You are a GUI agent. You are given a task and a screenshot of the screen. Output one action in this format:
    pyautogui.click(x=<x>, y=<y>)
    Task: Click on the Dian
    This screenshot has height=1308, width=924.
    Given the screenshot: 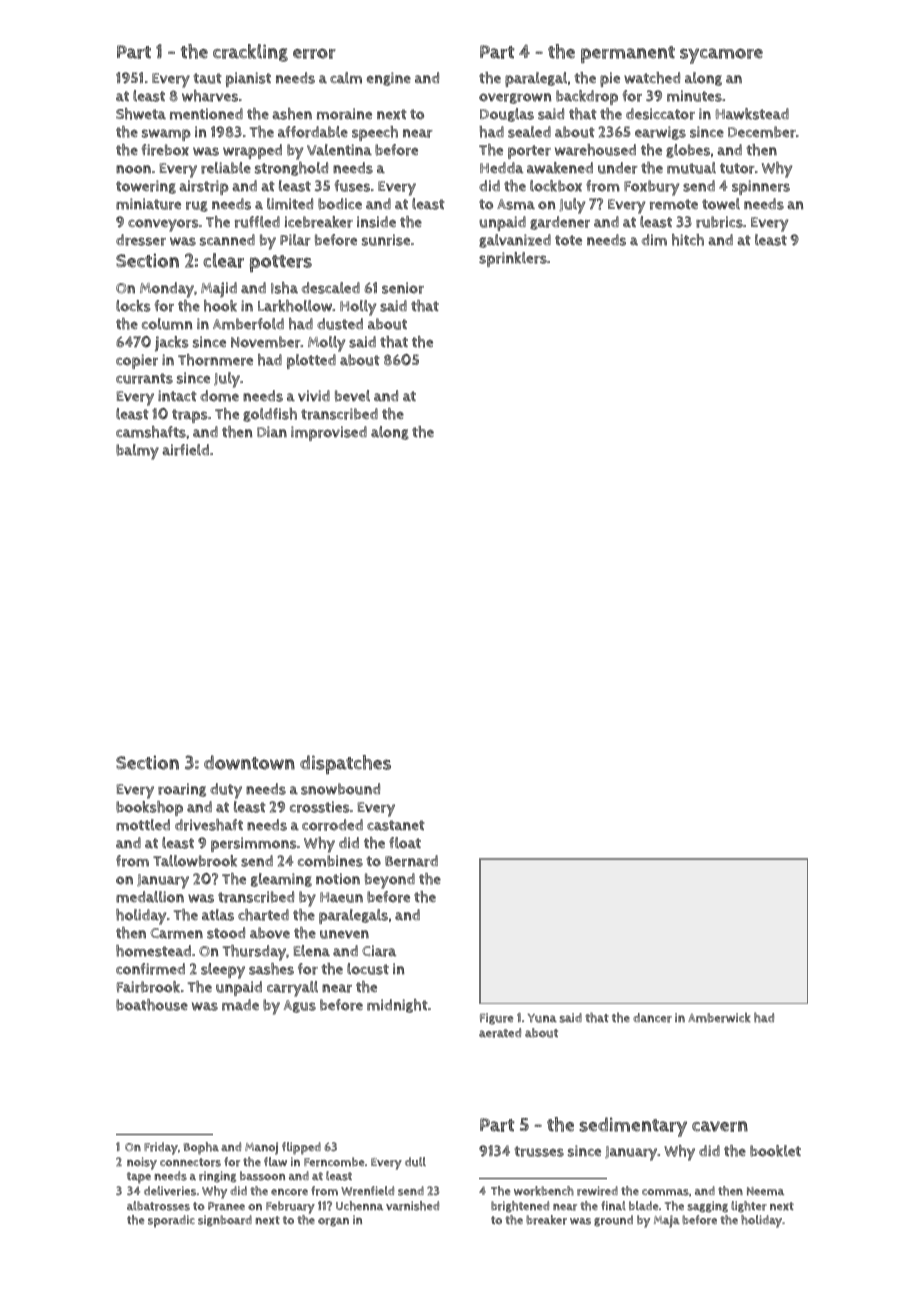 What is the action you would take?
    pyautogui.click(x=272, y=432)
